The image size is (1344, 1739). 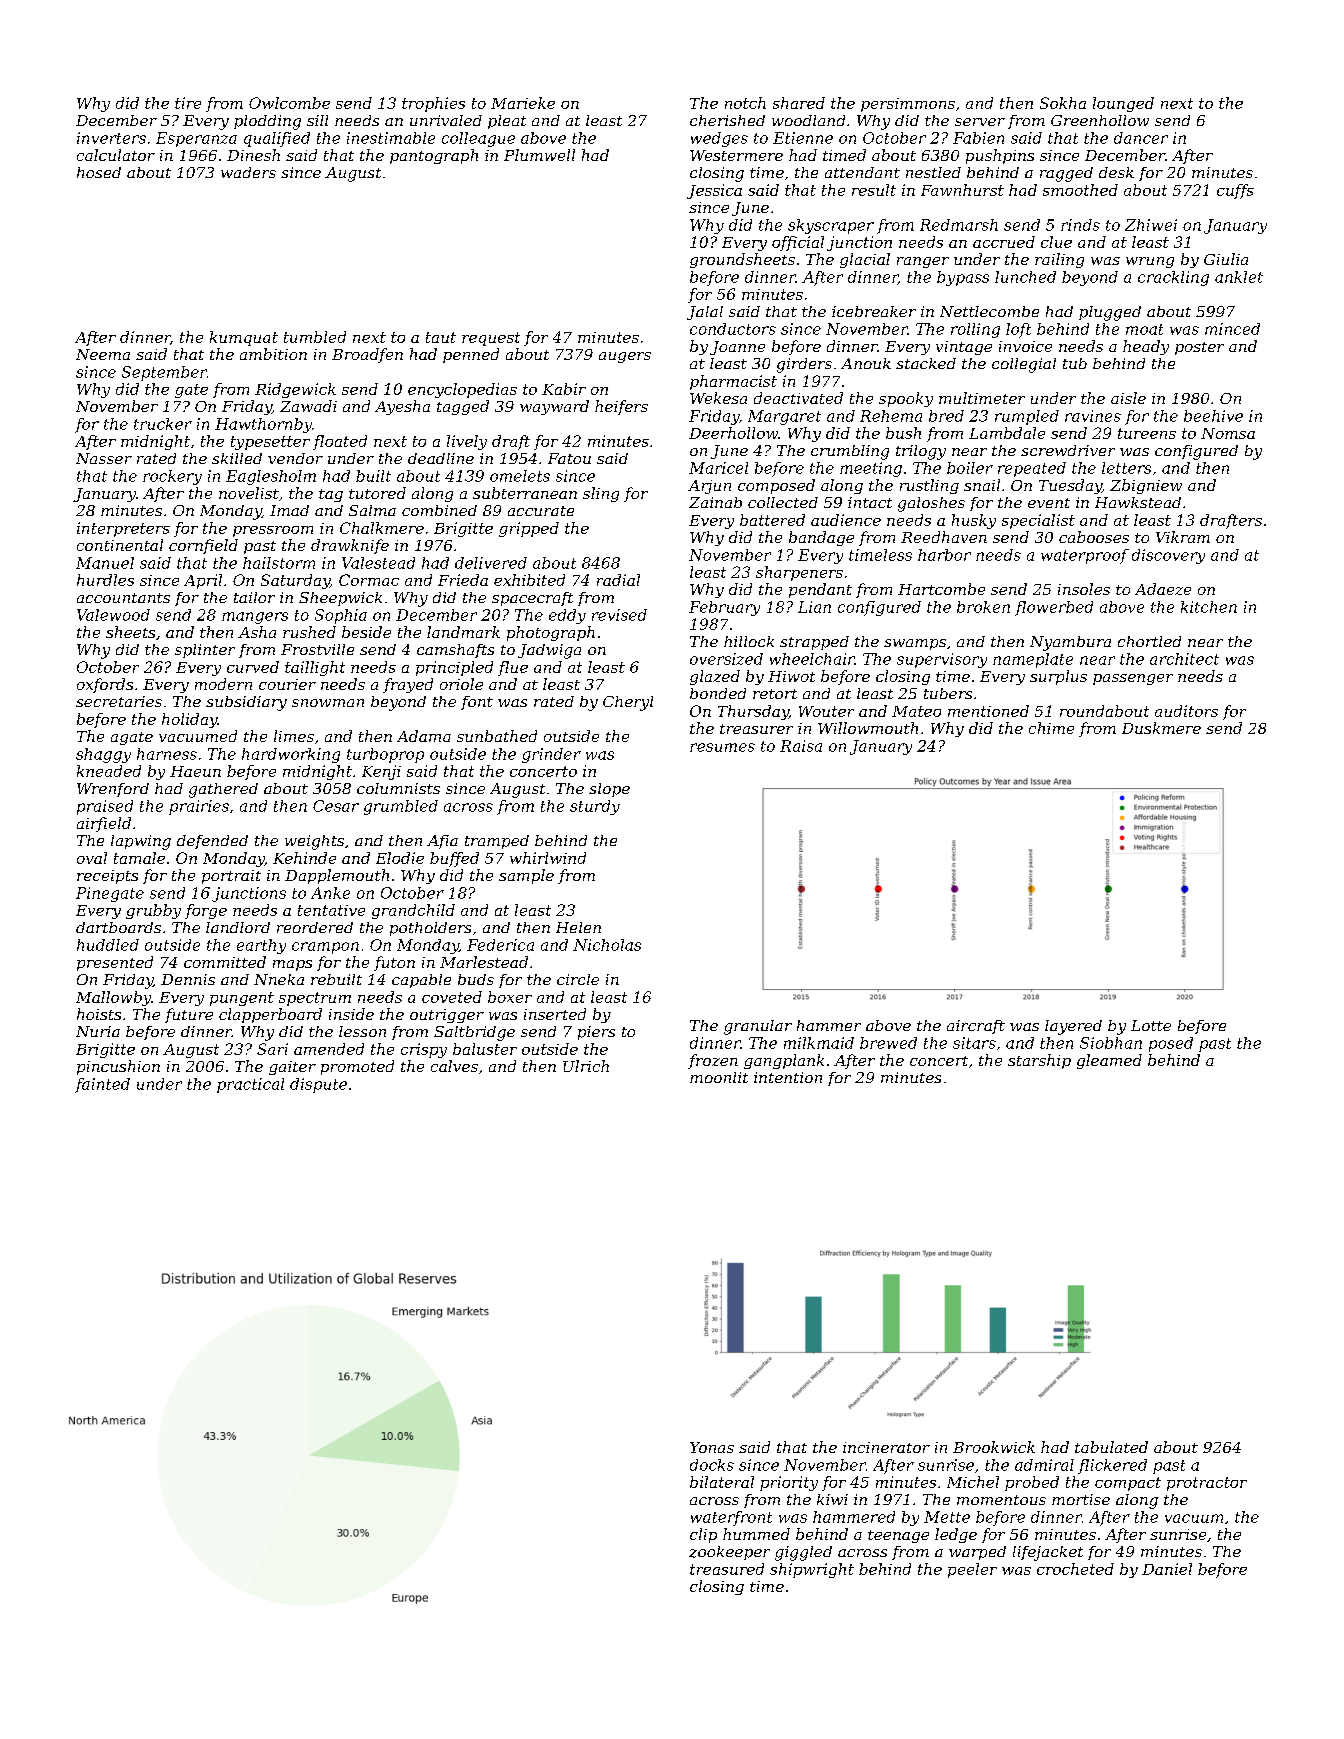 What do you see at coordinates (705, 313) in the screenshot?
I see `Jalal` at bounding box center [705, 313].
